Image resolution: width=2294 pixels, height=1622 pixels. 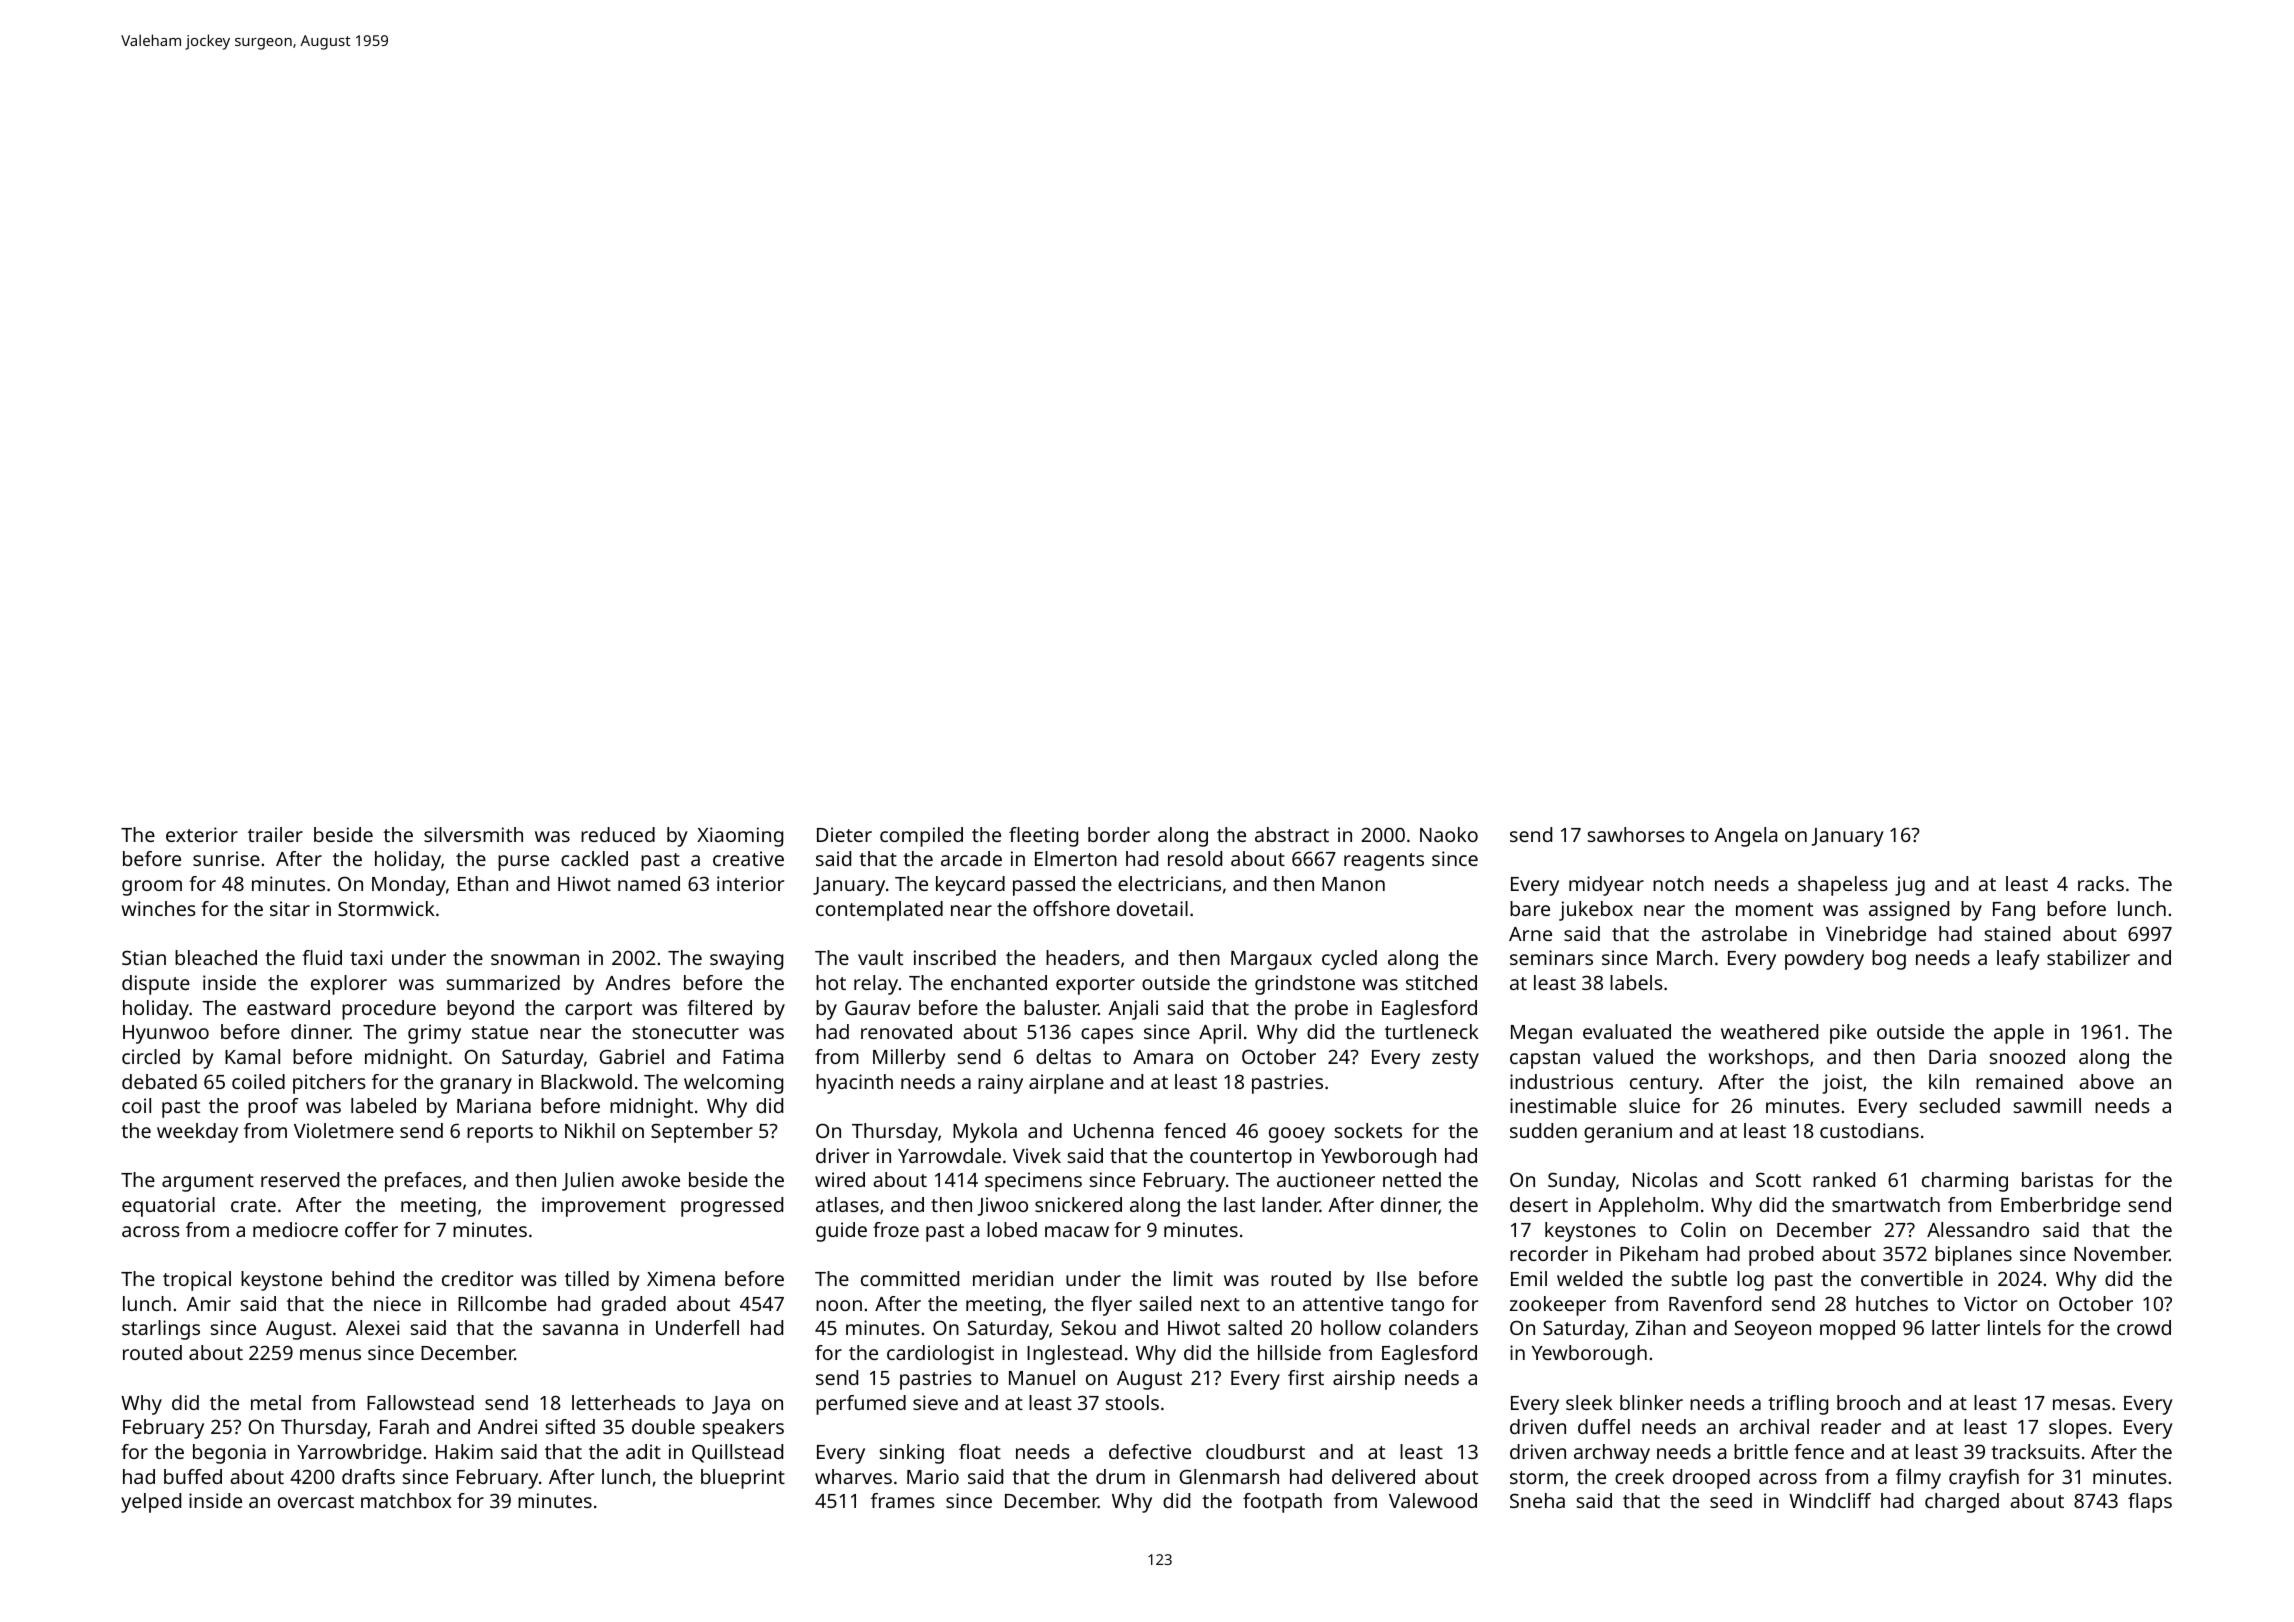 I want to click on Emberbridge, so click(x=2060, y=1207).
